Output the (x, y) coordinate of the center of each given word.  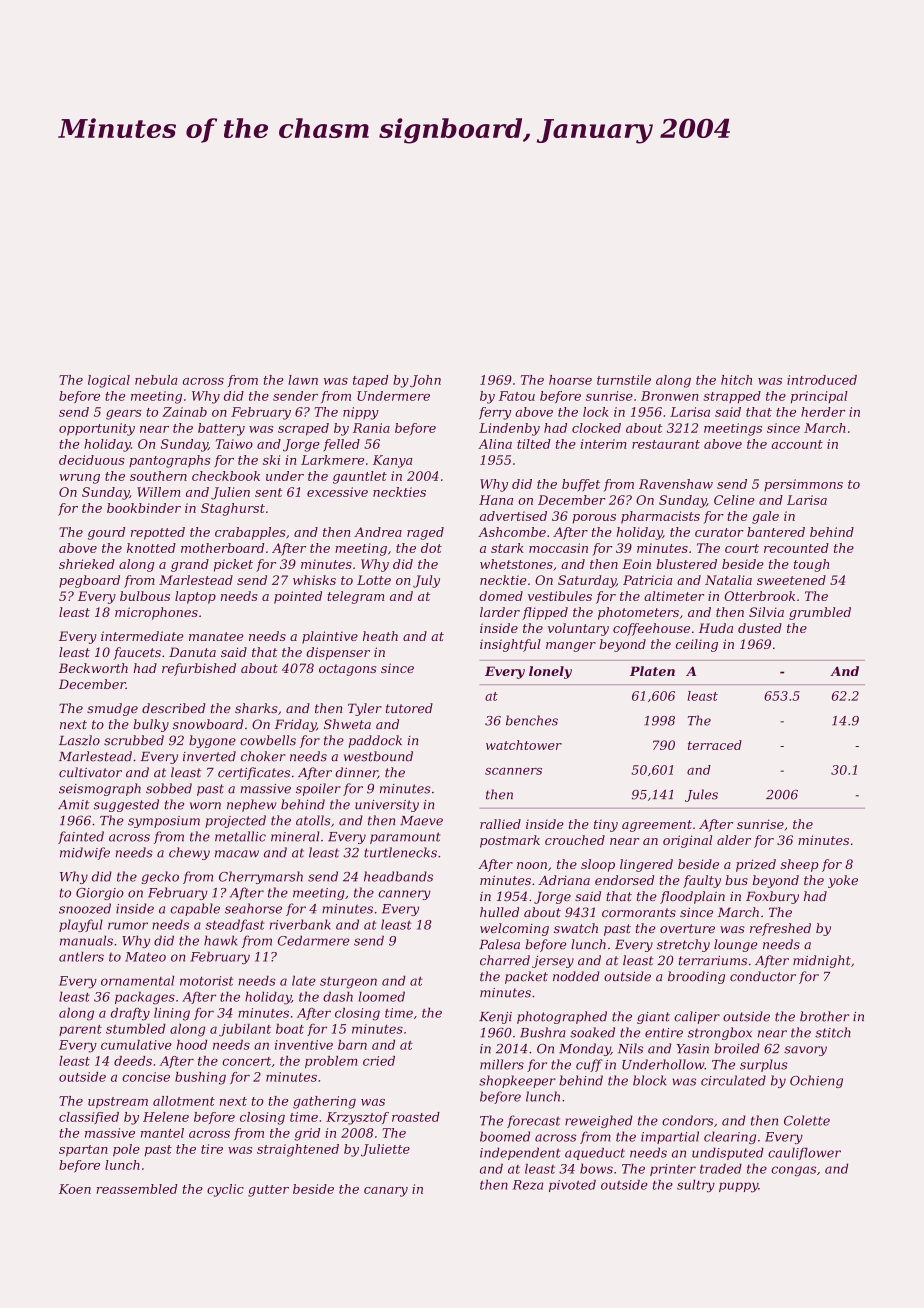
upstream (118, 1103)
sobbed (169, 788)
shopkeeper (517, 1081)
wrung (80, 479)
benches (532, 720)
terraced (715, 745)
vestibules (560, 596)
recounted (796, 548)
